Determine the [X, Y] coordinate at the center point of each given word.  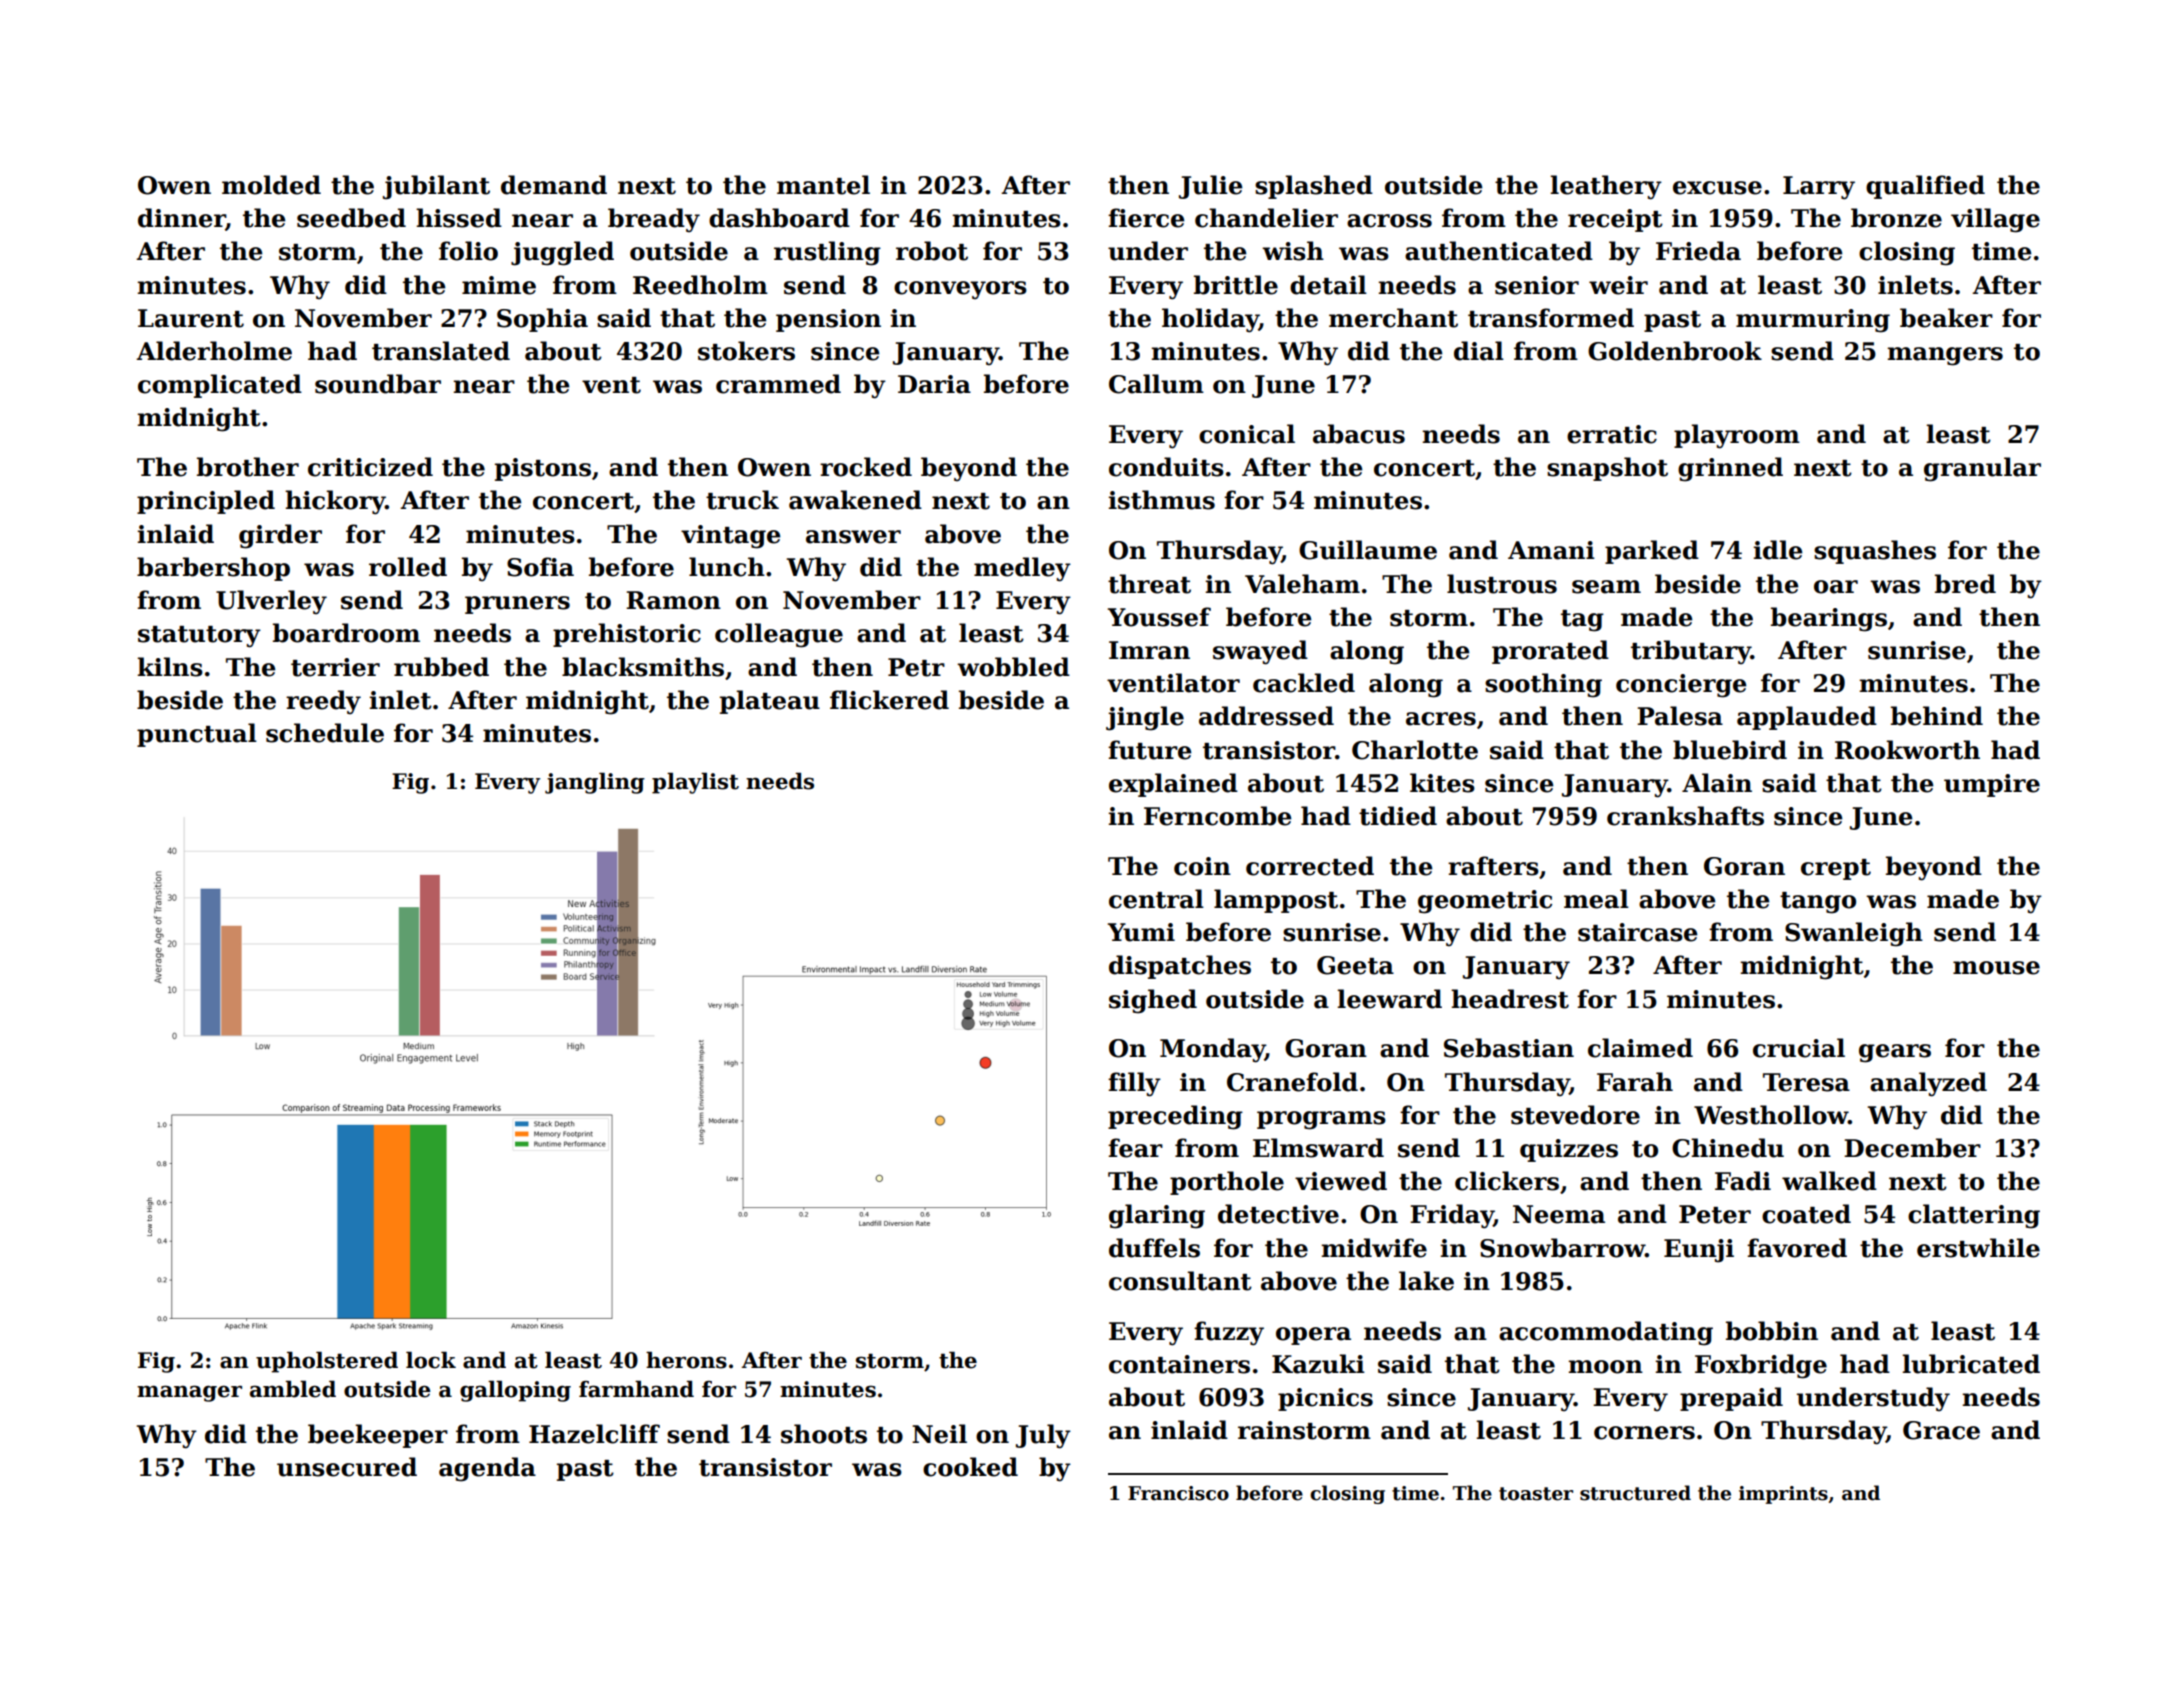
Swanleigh [1854, 934]
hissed [459, 218]
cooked [970, 1467]
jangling [595, 783]
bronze [1896, 218]
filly [1134, 1084]
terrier [335, 667]
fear [1135, 1148]
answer [853, 537]
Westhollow [1771, 1115]
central [1156, 899]
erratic [1612, 434]
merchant [1393, 318]
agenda [487, 1469]
